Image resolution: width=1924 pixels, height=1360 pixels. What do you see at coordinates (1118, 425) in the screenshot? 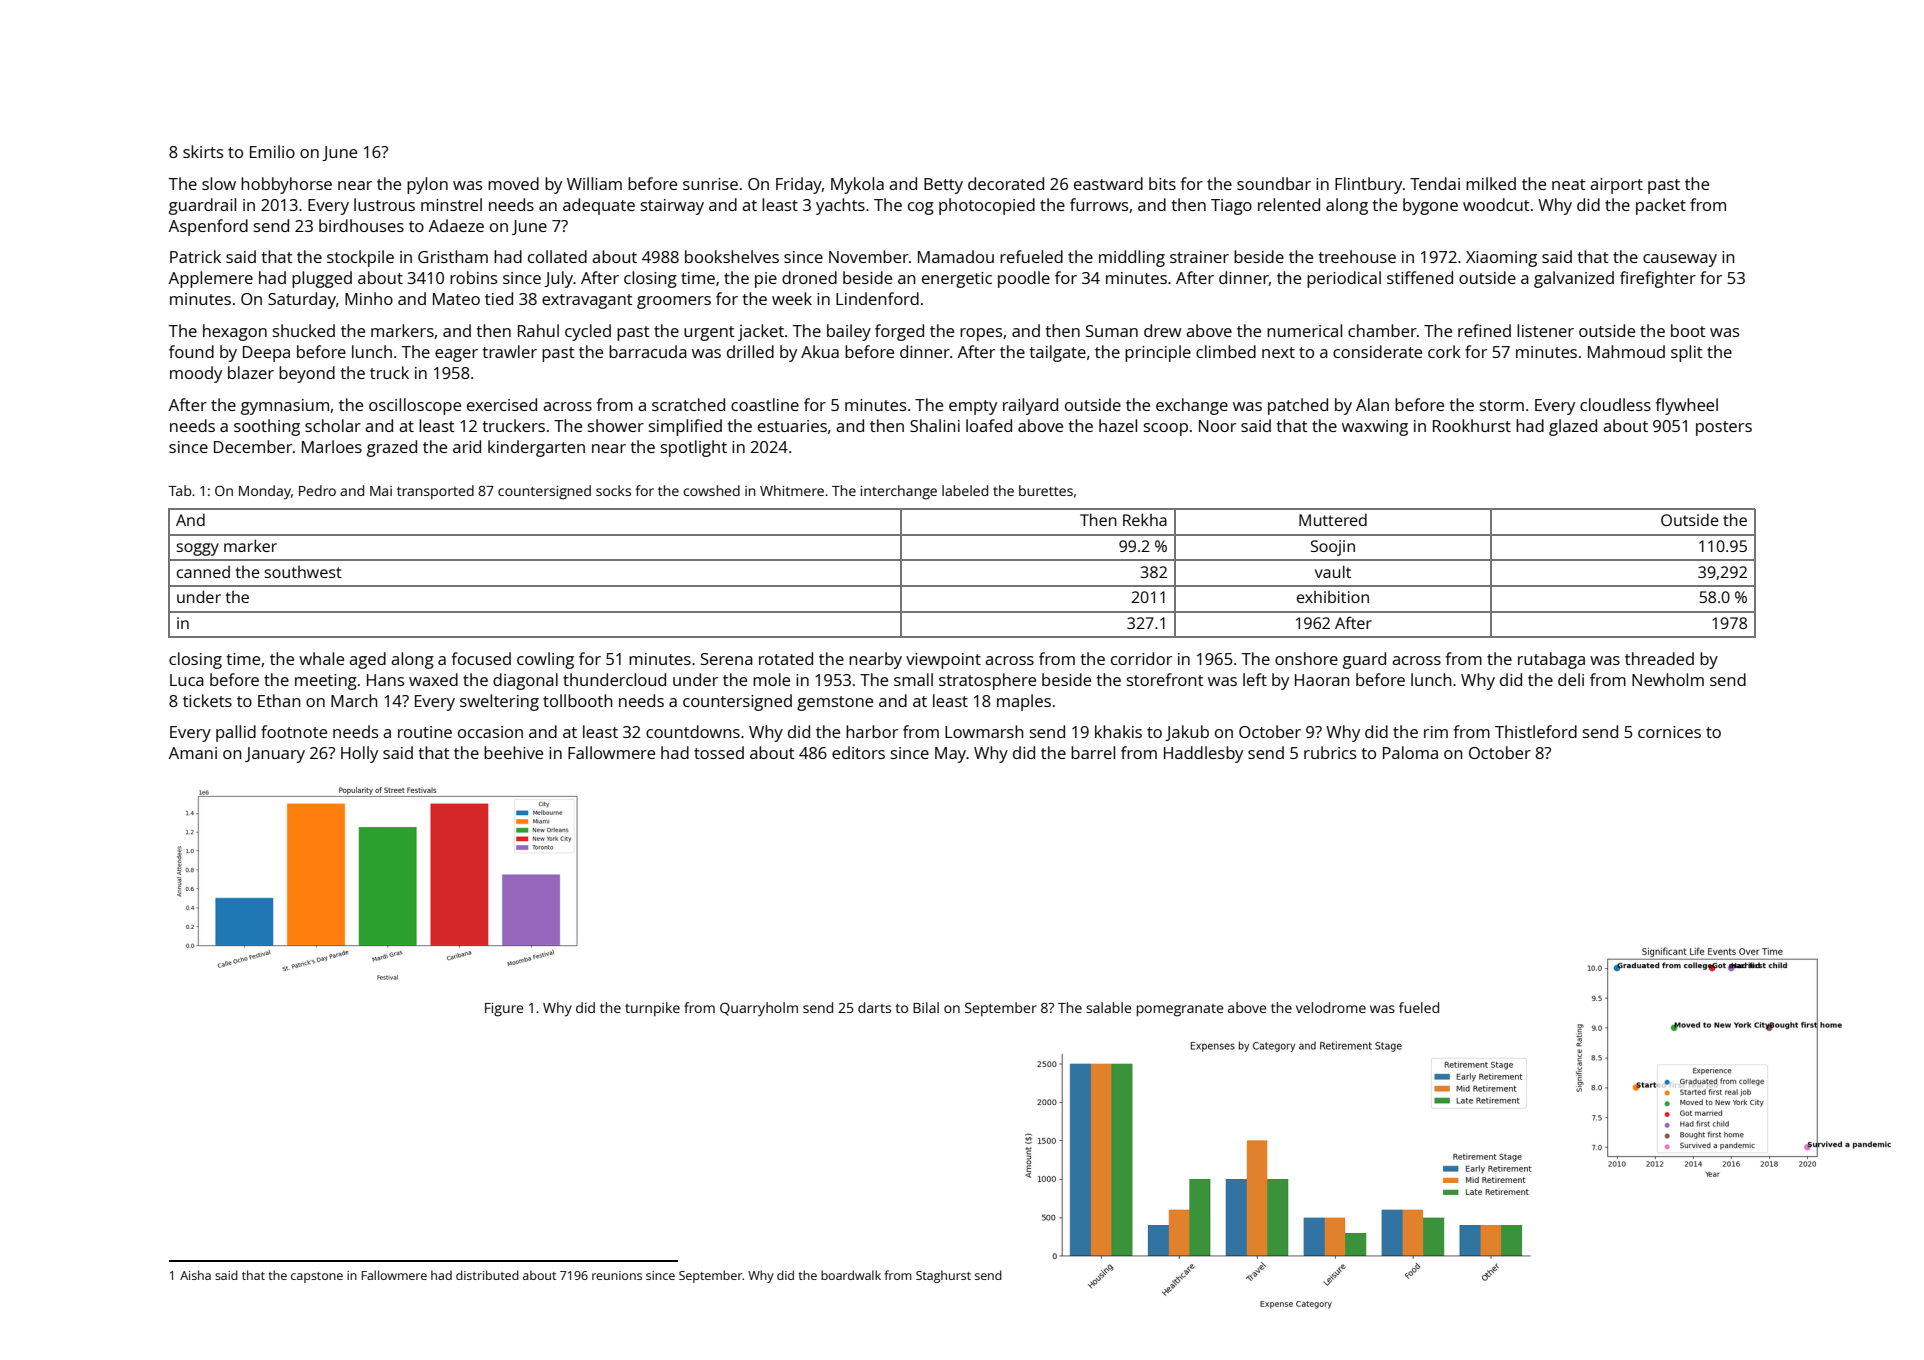
I see `hazel` at bounding box center [1118, 425].
